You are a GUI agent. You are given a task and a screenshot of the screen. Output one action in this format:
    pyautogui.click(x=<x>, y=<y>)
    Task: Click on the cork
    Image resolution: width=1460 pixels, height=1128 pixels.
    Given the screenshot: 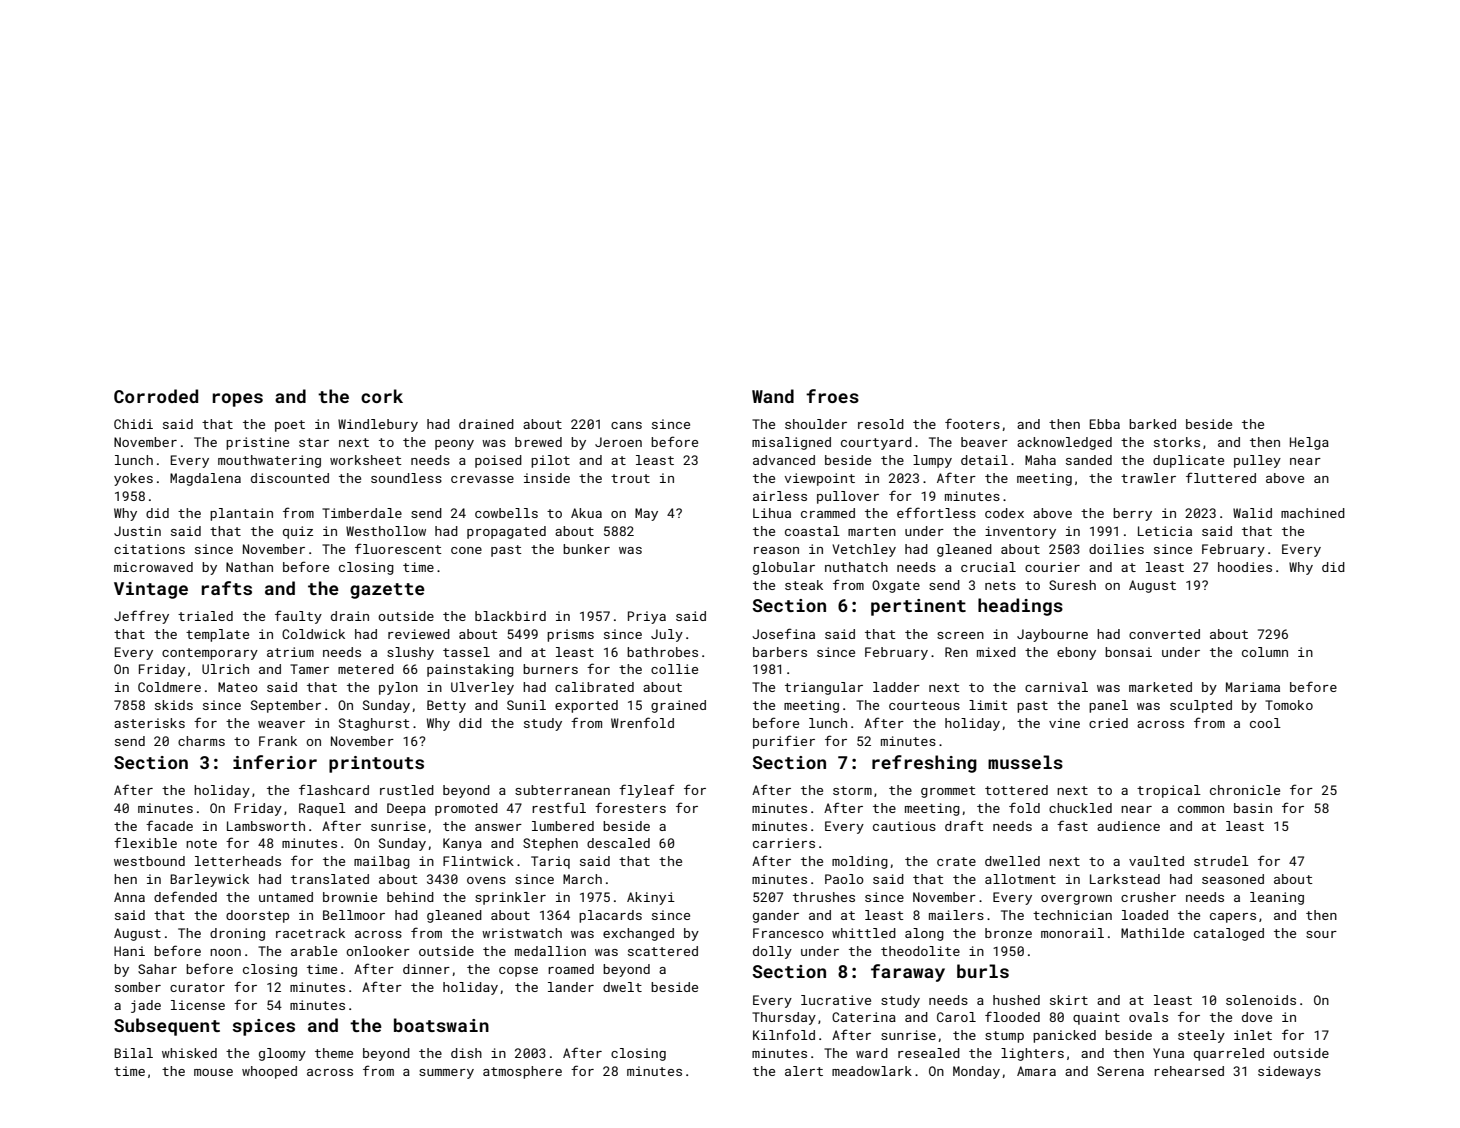 What is the action you would take?
    pyautogui.click(x=382, y=396)
